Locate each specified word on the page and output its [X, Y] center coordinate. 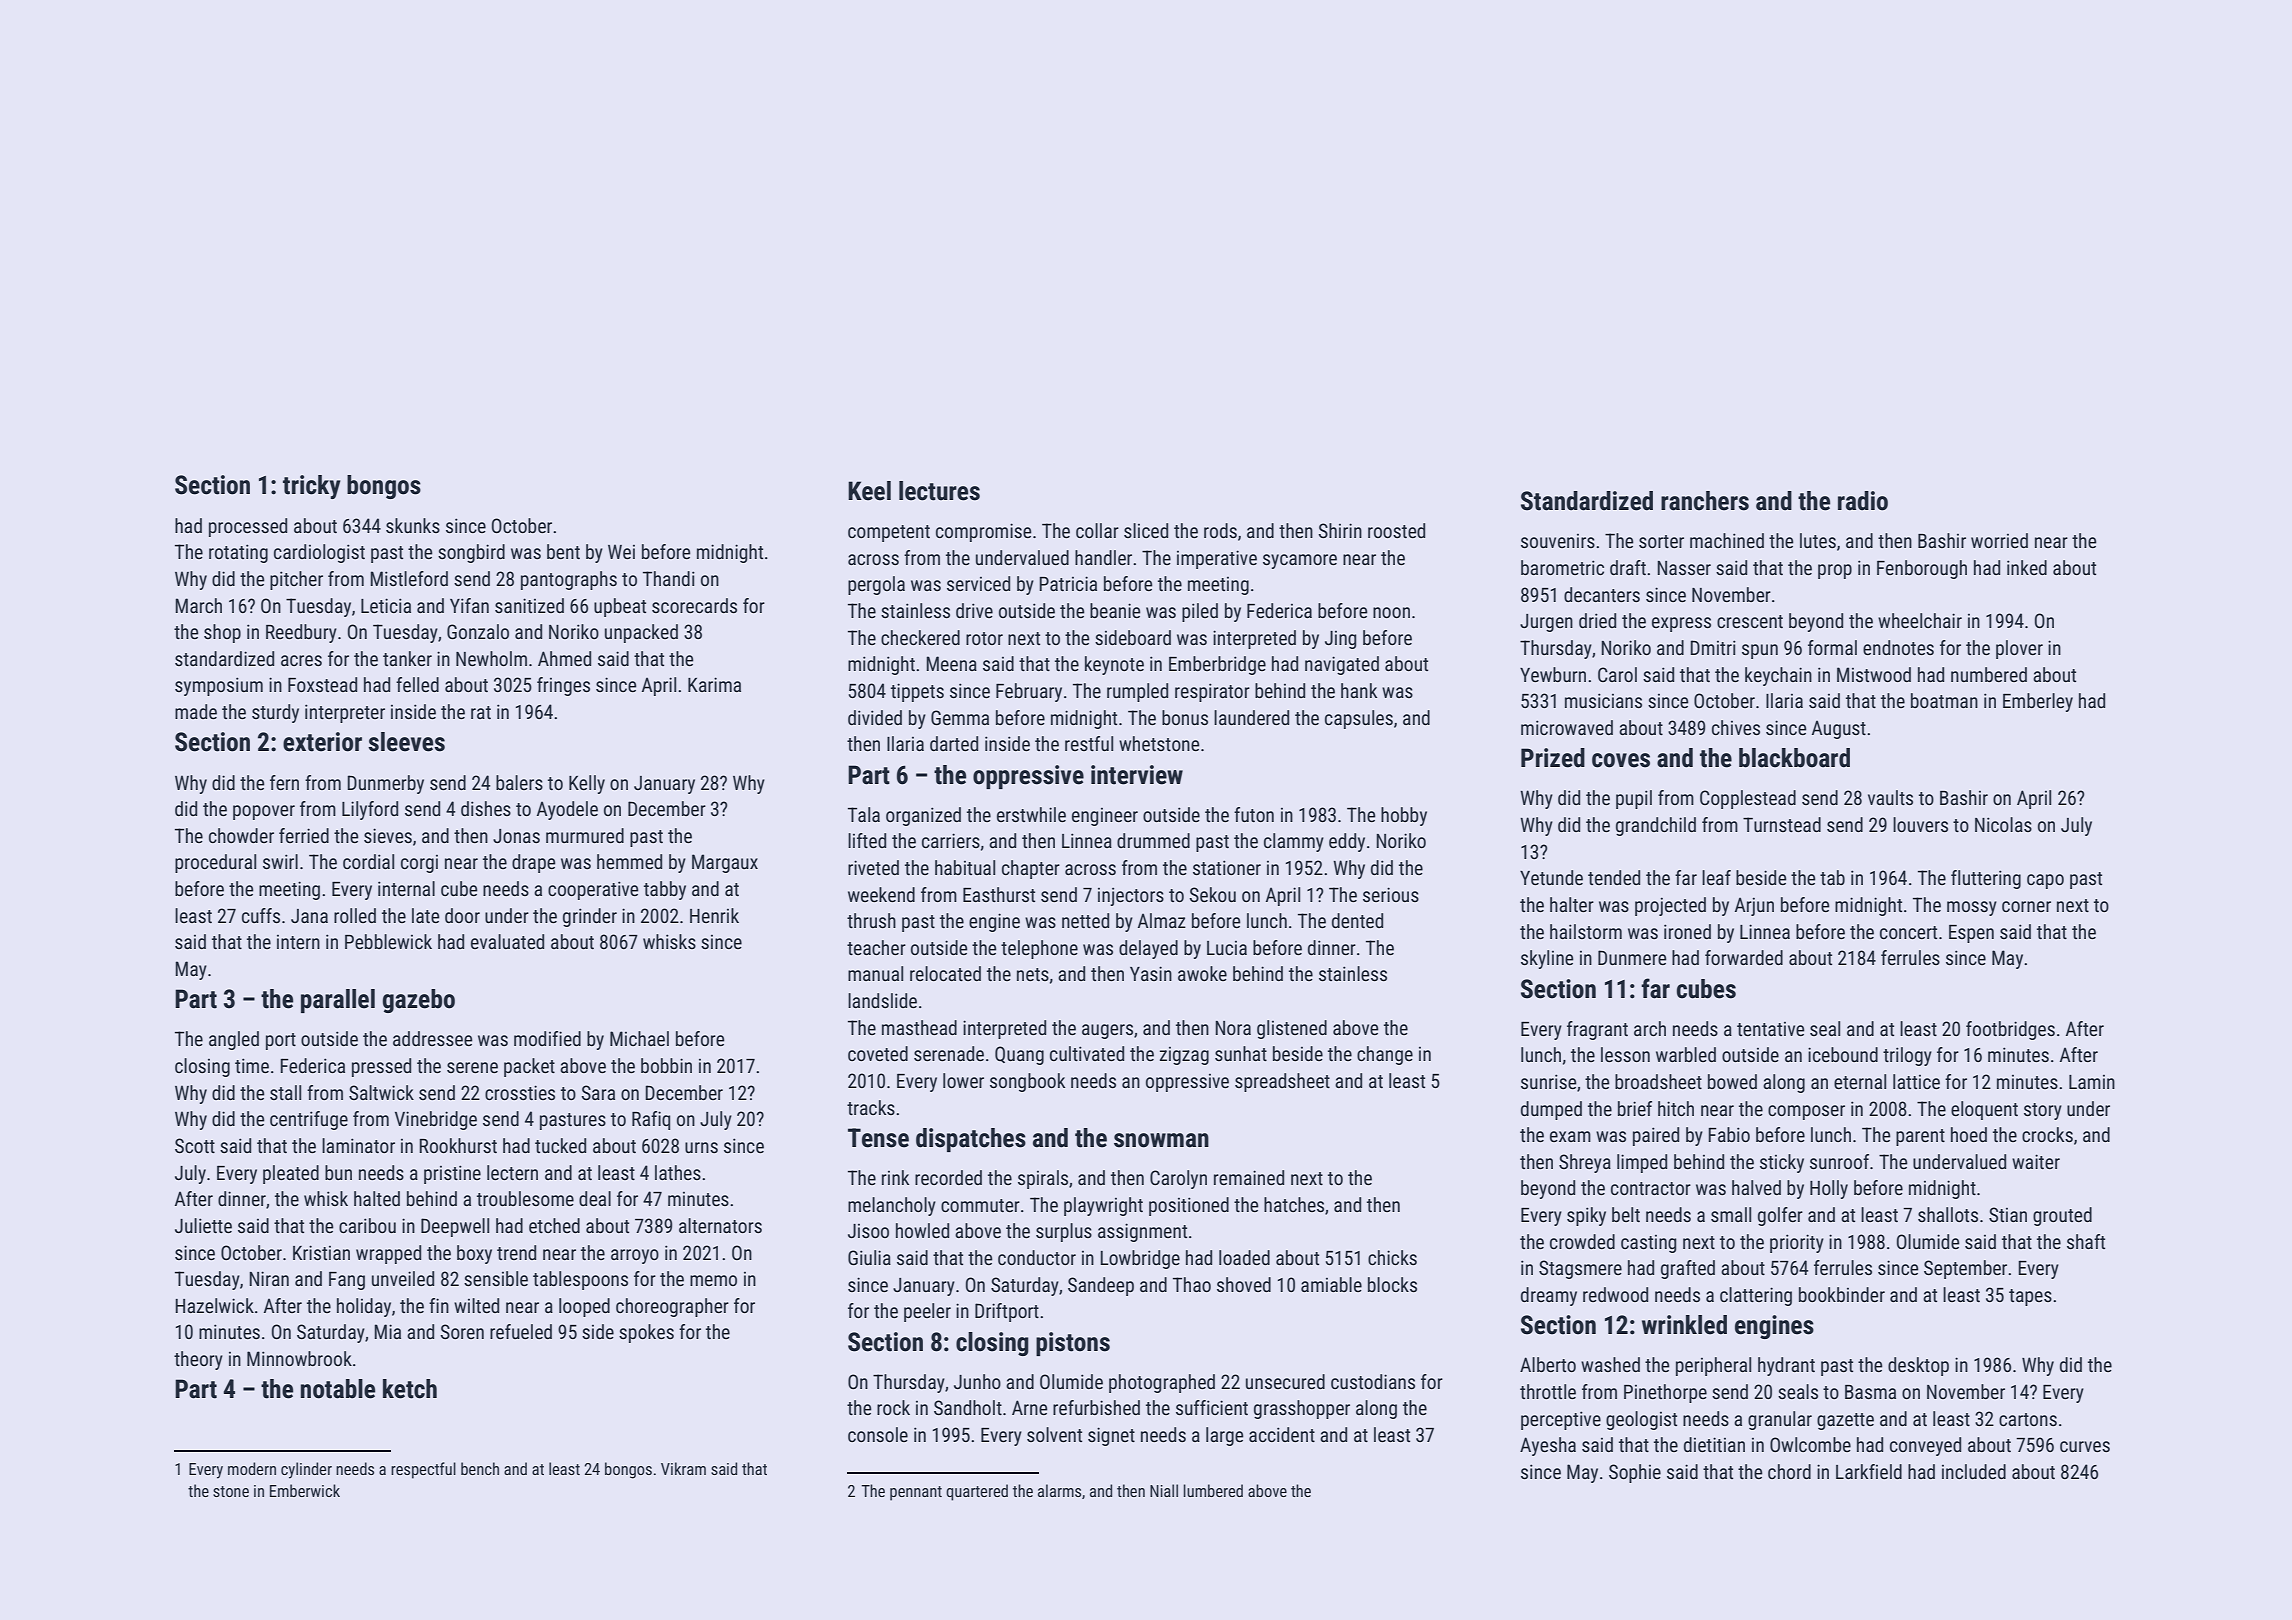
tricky [311, 487]
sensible [496, 1278]
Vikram [683, 1468]
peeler [927, 1312]
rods [1220, 530]
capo [2045, 881]
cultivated [1087, 1053]
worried [1999, 540]
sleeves [406, 742]
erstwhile [1031, 814]
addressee [432, 1038]
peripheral [1713, 1366]
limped [1642, 1163]
